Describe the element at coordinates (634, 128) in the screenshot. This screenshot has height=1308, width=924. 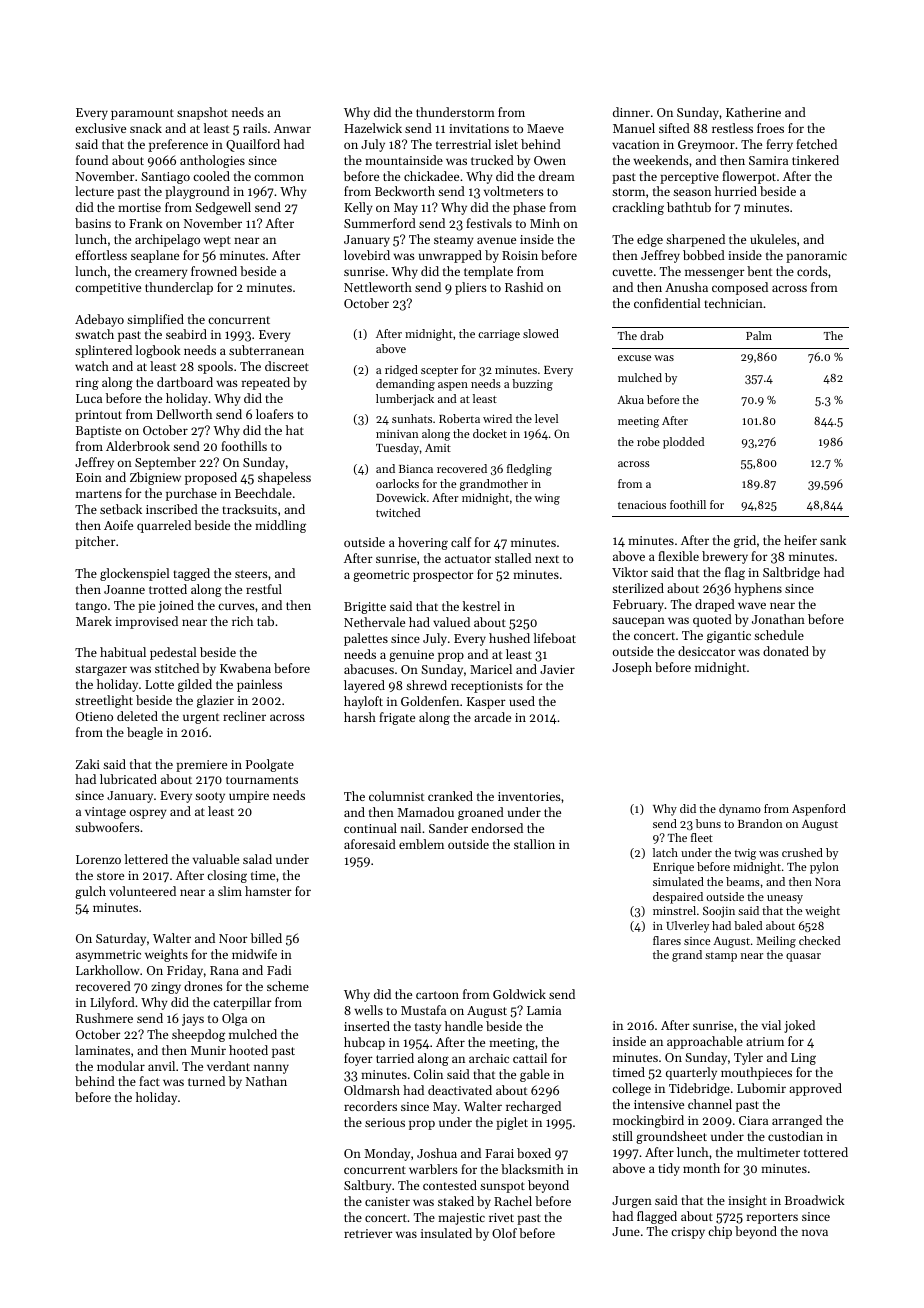
I see `Manuel` at that location.
